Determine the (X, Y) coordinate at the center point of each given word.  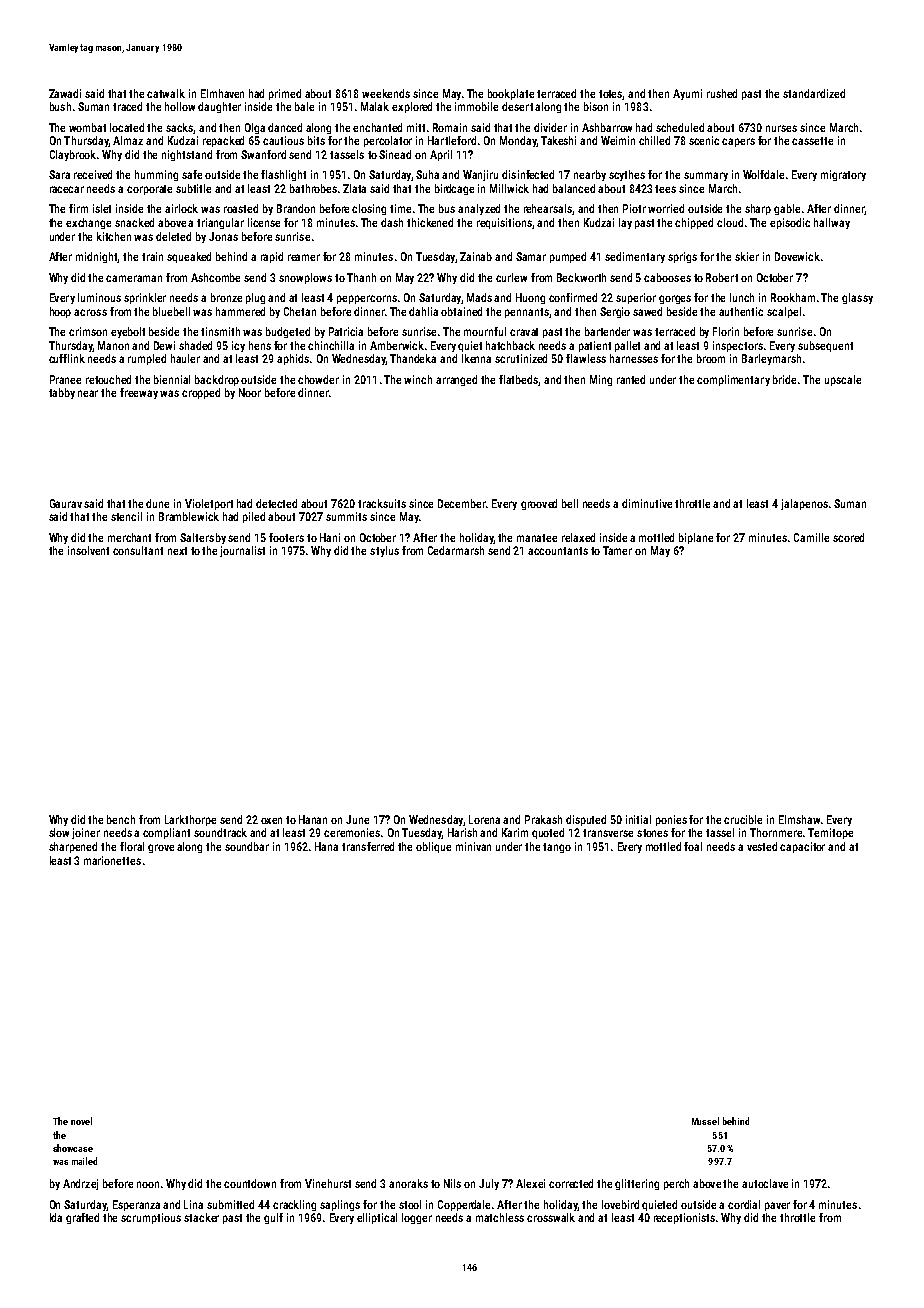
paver (777, 1206)
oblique (433, 847)
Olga (255, 128)
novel (81, 1121)
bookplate (511, 94)
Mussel (705, 1121)
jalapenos (804, 504)
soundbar (247, 846)
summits (346, 516)
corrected (571, 1183)
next (177, 551)
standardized (814, 93)
